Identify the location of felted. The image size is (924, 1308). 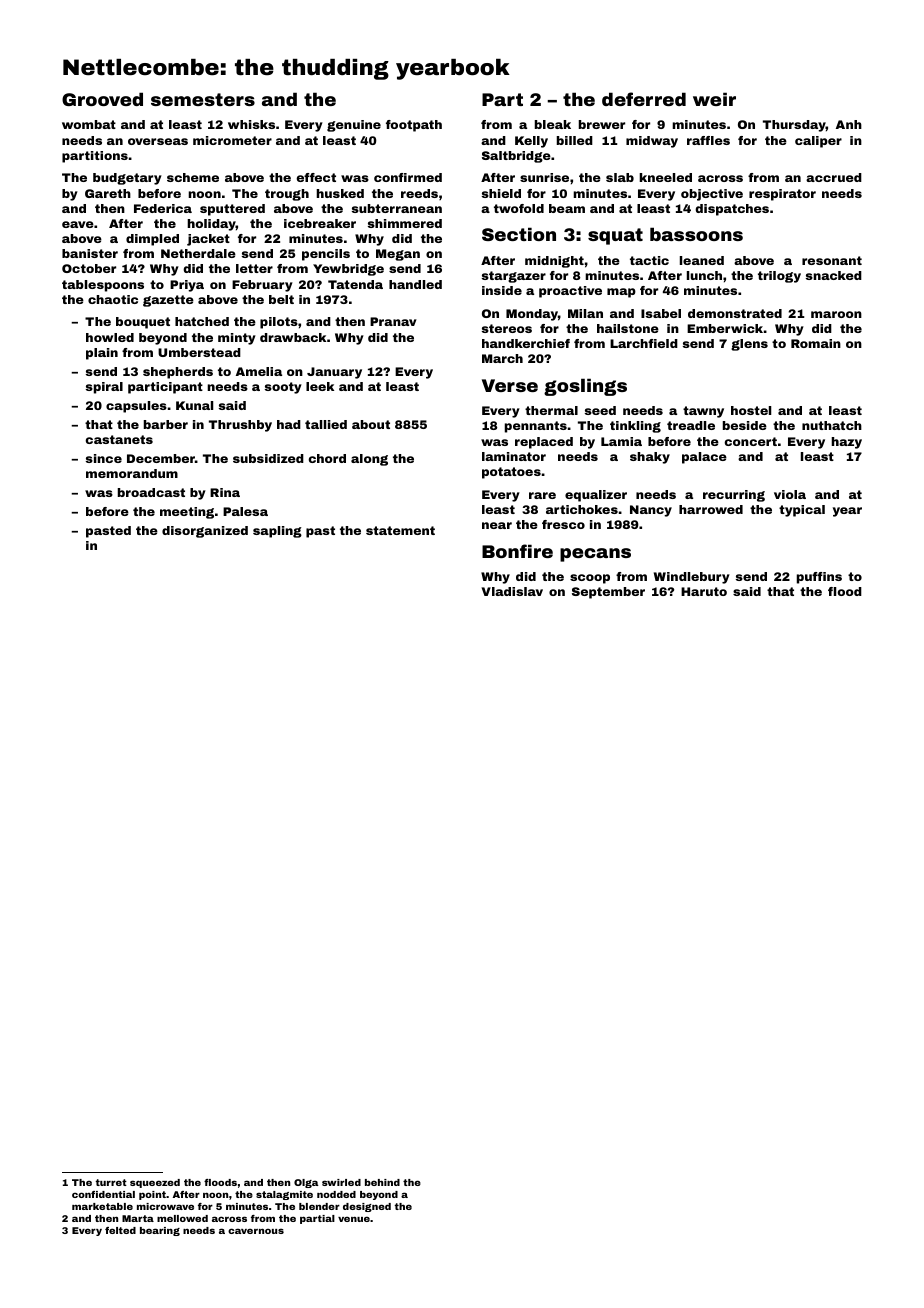
(120, 1230).
